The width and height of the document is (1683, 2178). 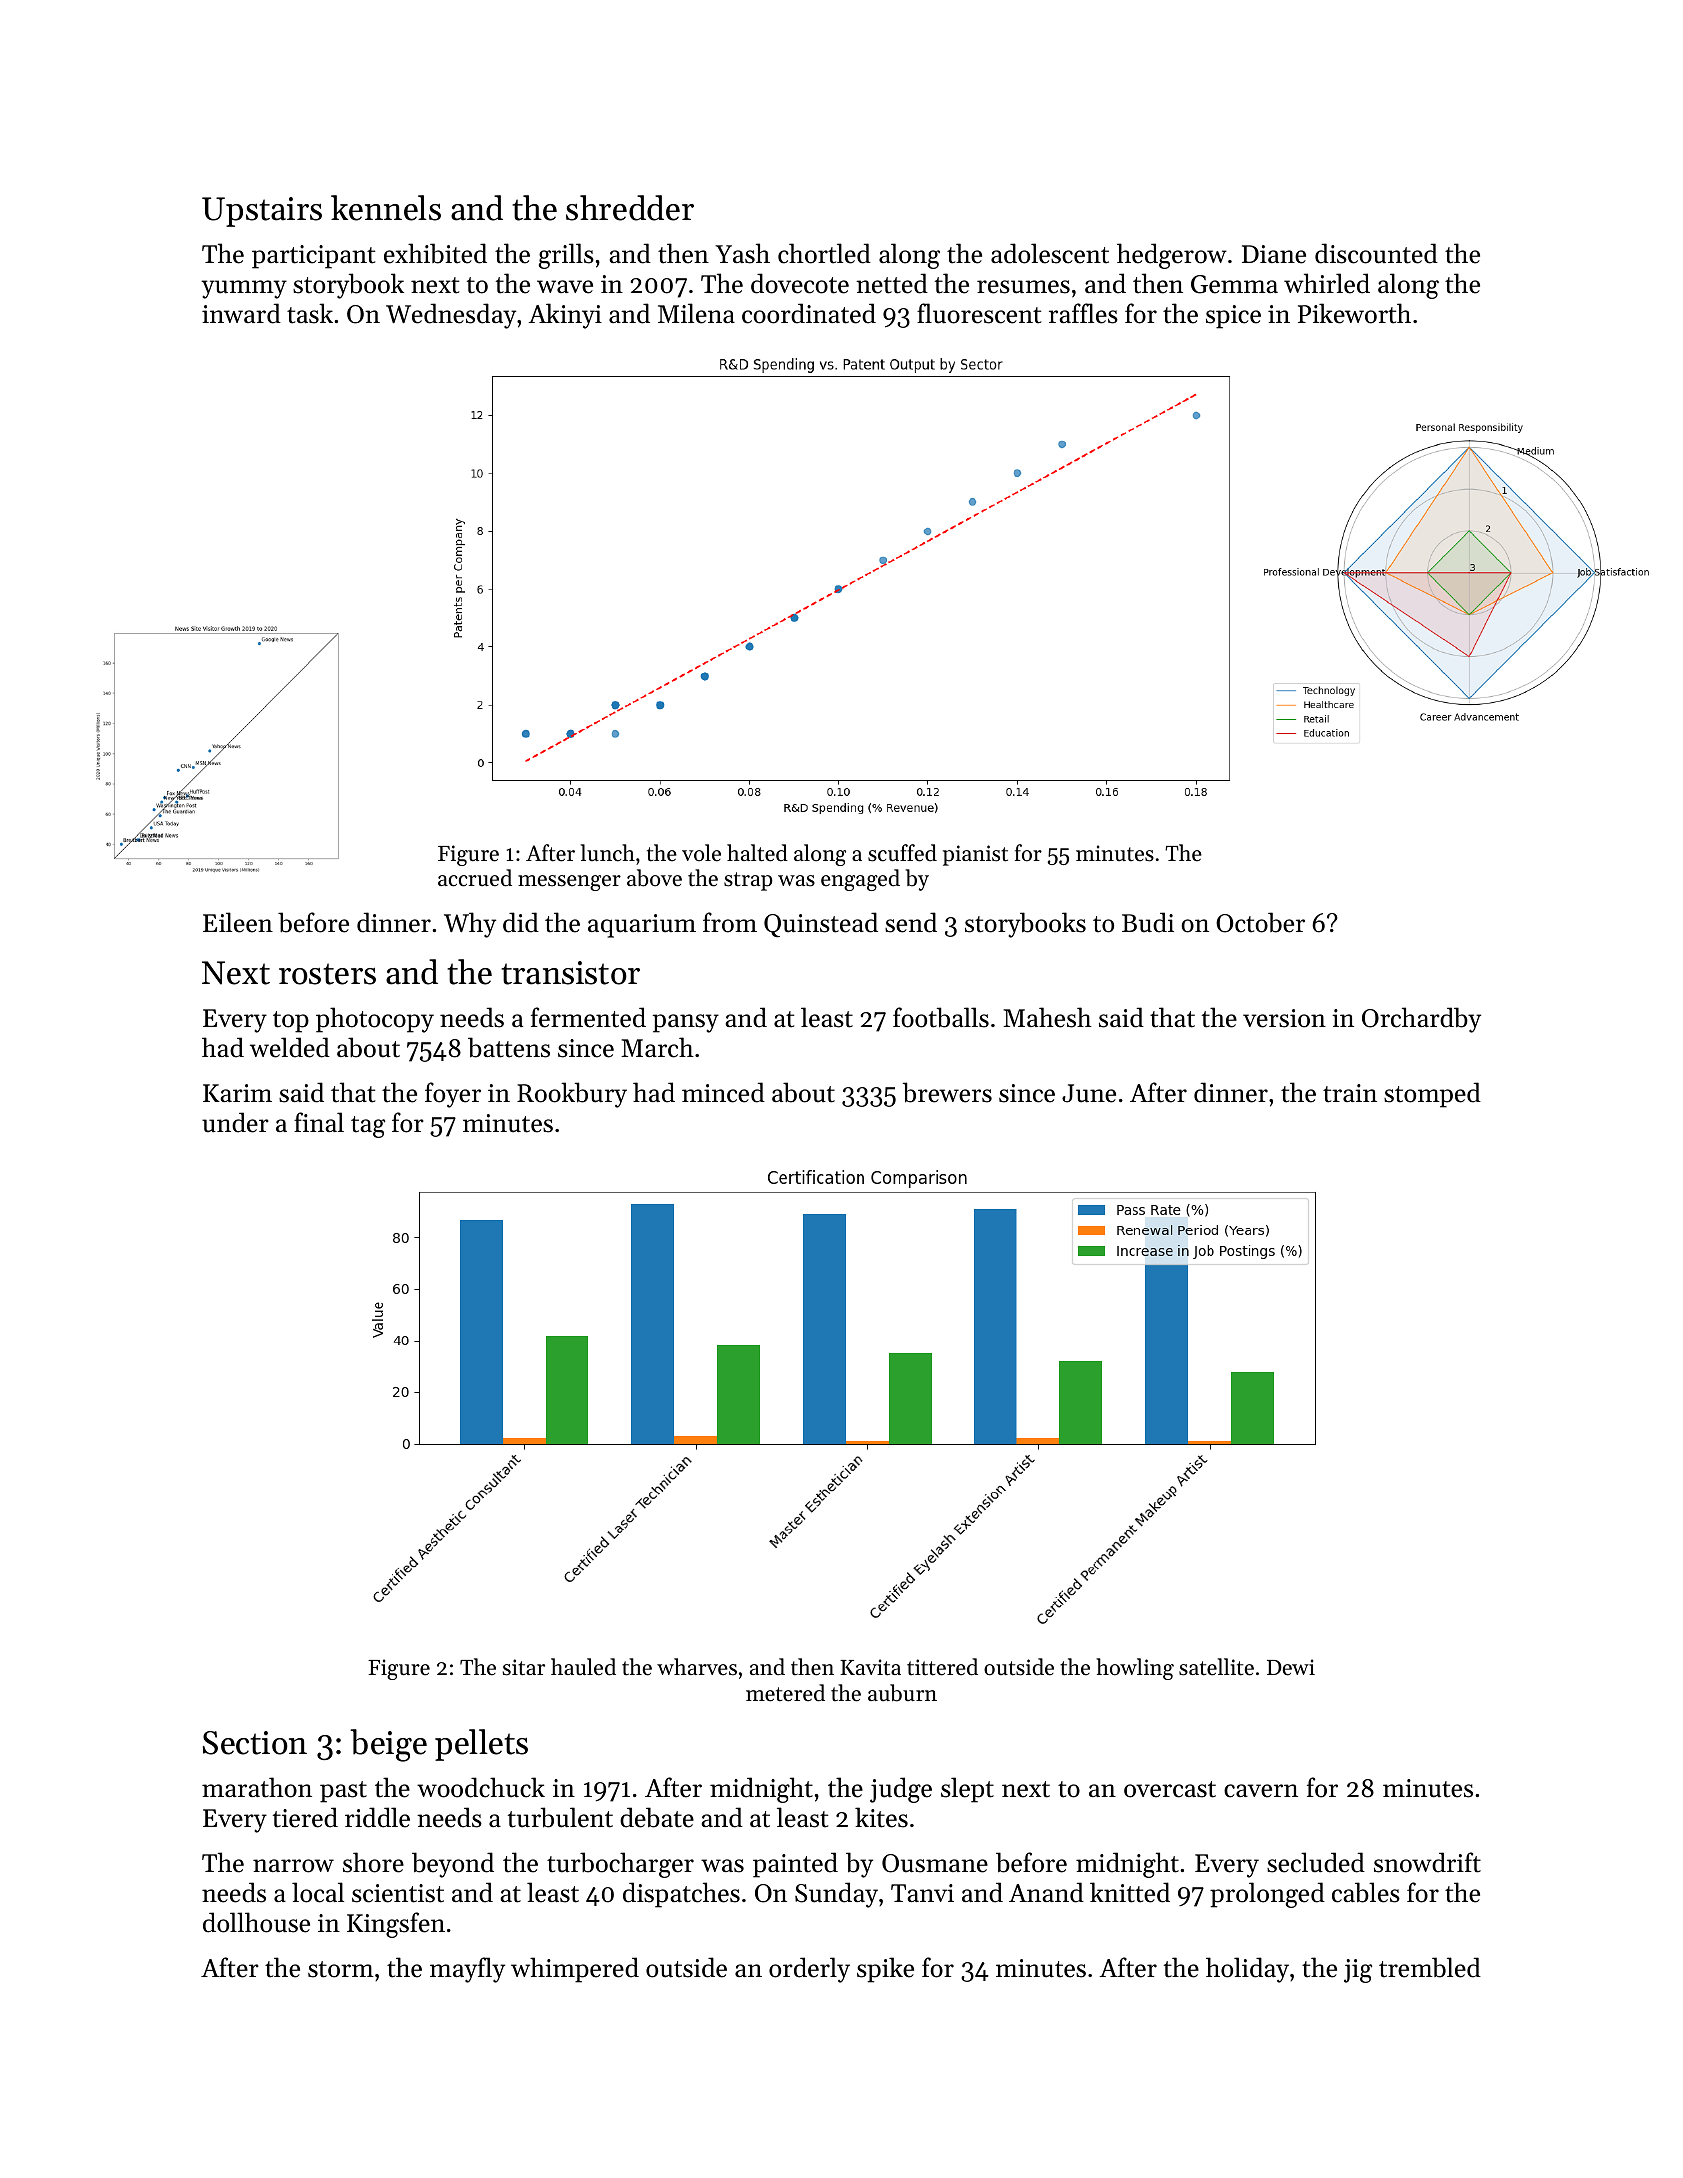 What do you see at coordinates (723, 1092) in the document?
I see `minced` at bounding box center [723, 1092].
